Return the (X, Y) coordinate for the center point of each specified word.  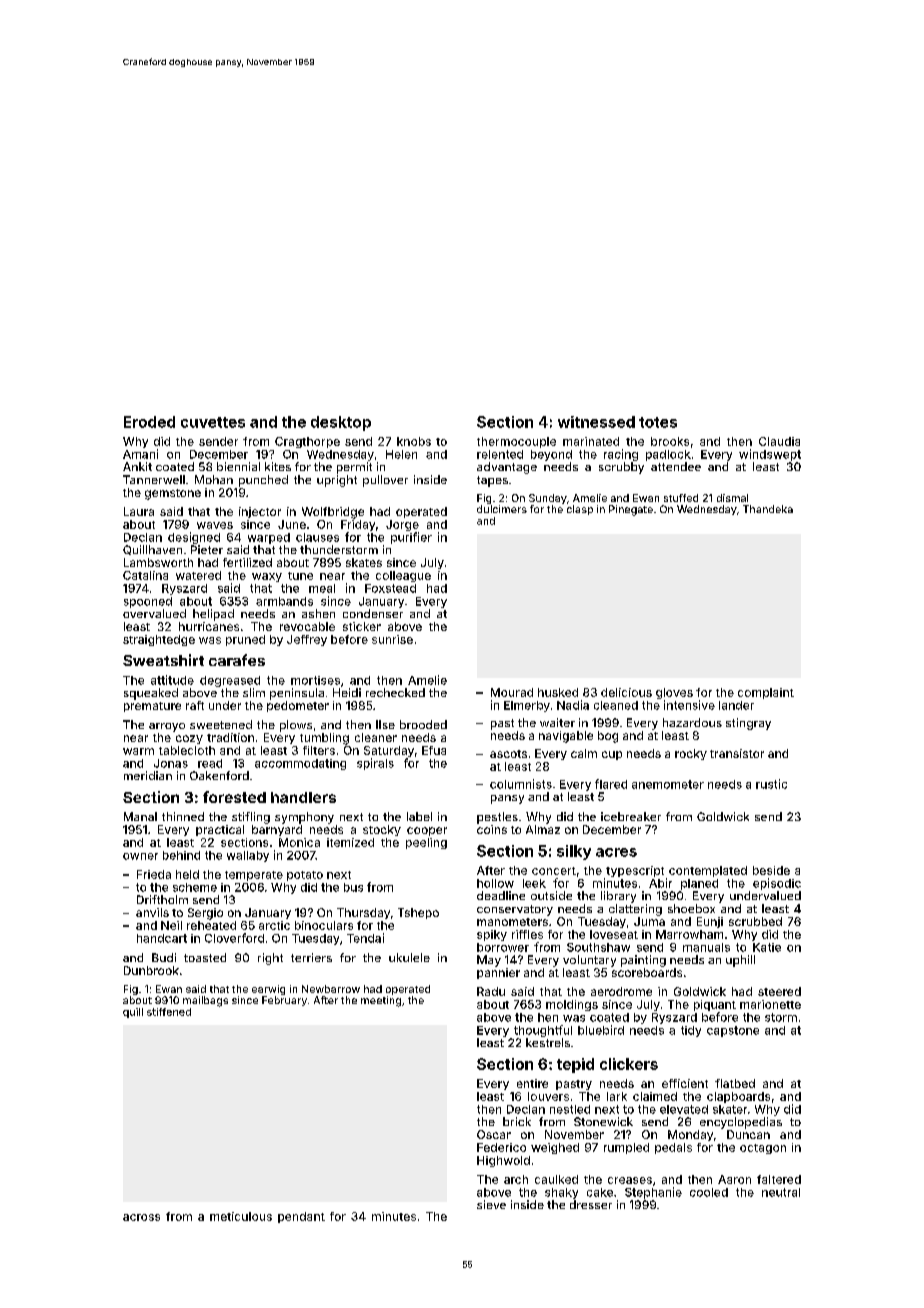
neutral (781, 1192)
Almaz (543, 829)
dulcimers (502, 509)
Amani (140, 454)
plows (296, 726)
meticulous (241, 1216)
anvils (152, 912)
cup (612, 755)
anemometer (668, 784)
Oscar (494, 1134)
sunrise (392, 639)
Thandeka (768, 509)
